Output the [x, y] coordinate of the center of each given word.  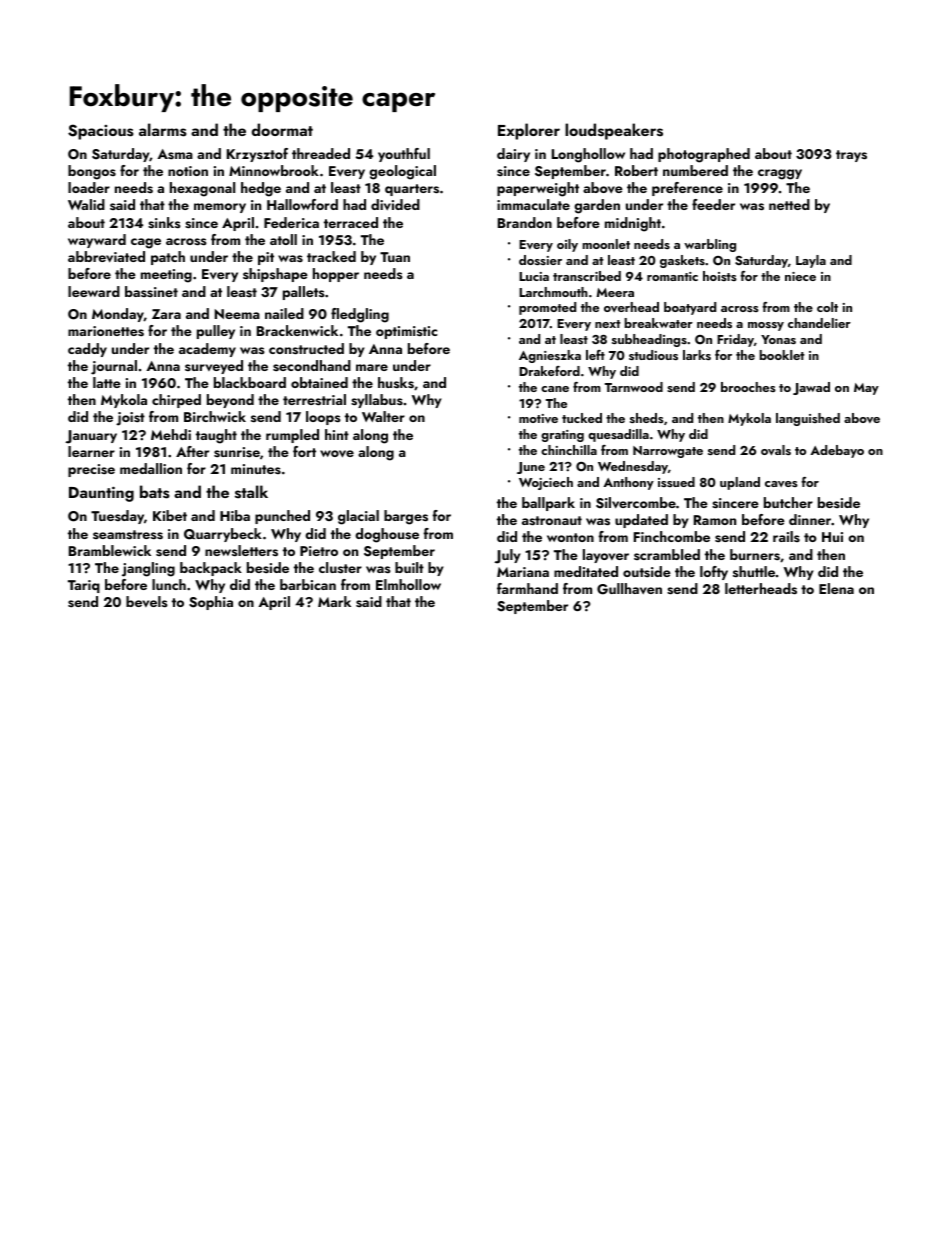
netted [789, 204]
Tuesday [117, 517]
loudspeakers [614, 131]
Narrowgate [668, 452]
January [91, 437]
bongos [92, 172]
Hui [832, 537]
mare [372, 367]
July [507, 556]
